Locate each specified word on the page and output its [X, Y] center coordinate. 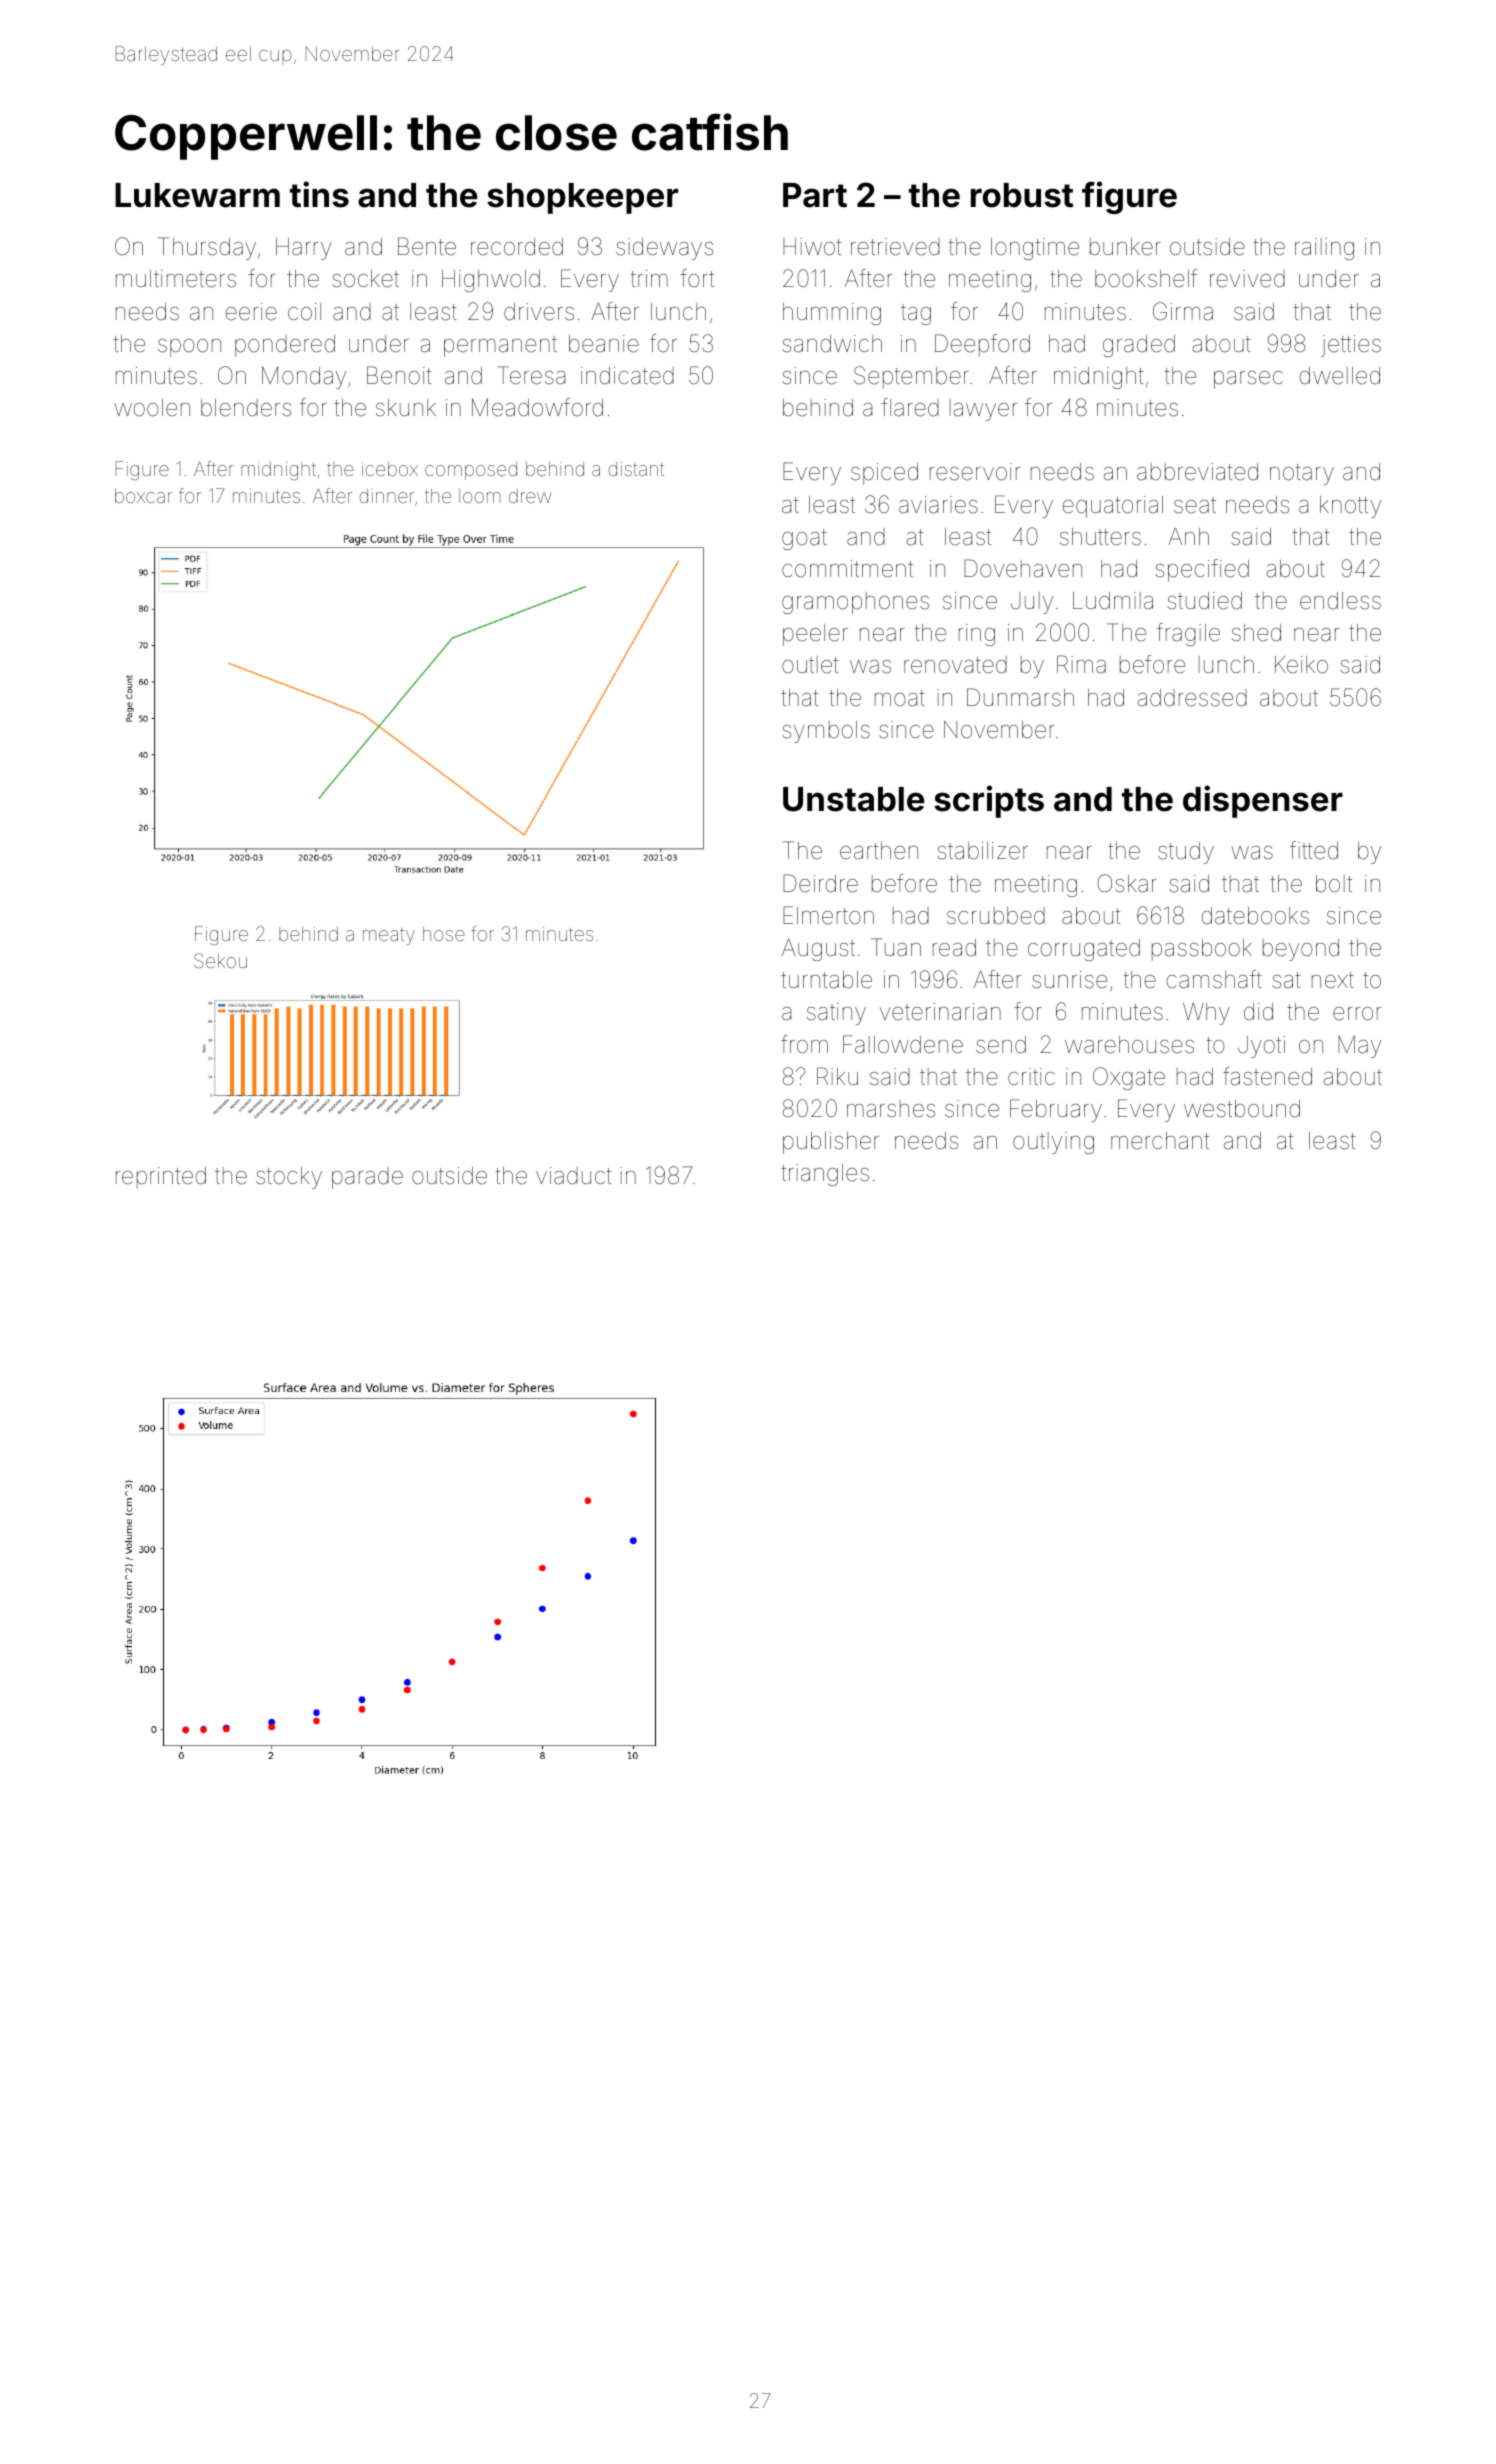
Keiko [1301, 665]
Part [815, 195]
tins [319, 194]
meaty [389, 936]
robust [1022, 195]
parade [367, 1178]
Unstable [853, 799]
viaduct [574, 1176]
